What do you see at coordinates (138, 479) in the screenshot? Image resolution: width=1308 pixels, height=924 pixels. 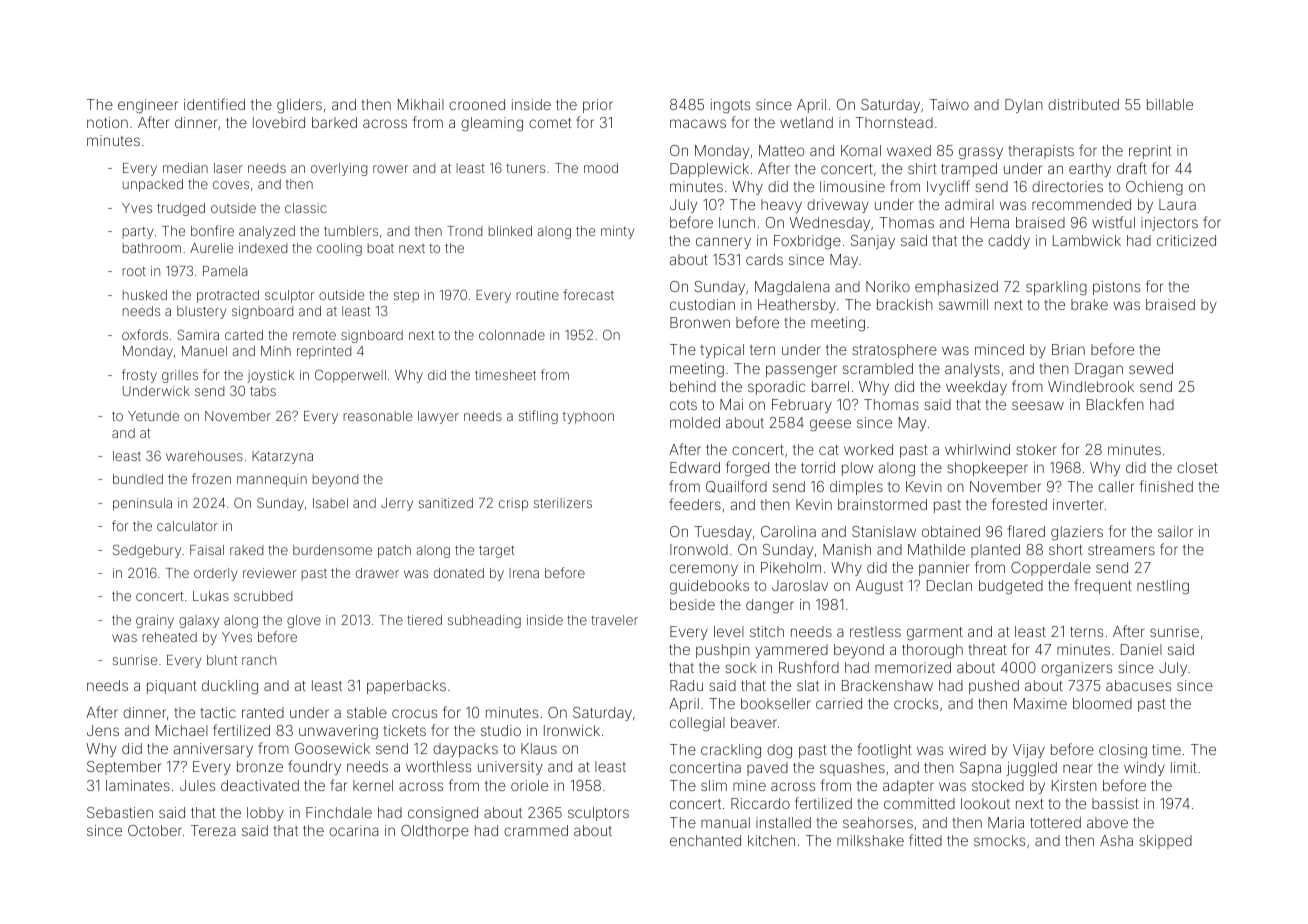 I see `bundled` at bounding box center [138, 479].
